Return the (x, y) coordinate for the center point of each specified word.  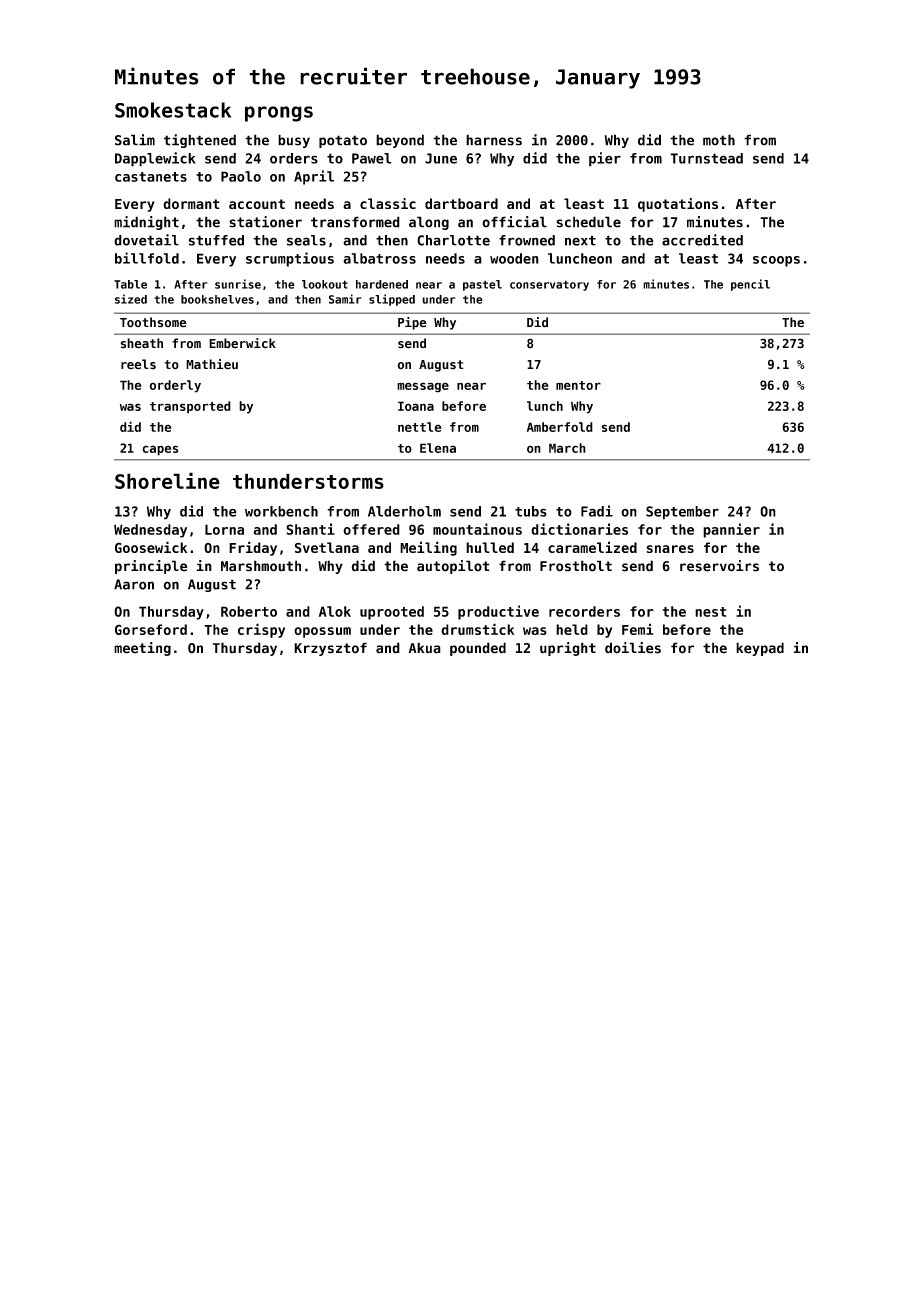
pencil (750, 285)
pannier (731, 530)
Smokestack (173, 110)
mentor (578, 385)
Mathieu (212, 364)
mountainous (477, 529)
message (423, 387)
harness (494, 140)
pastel (482, 285)
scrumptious (290, 259)
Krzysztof (330, 649)
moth (719, 140)
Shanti (310, 529)
